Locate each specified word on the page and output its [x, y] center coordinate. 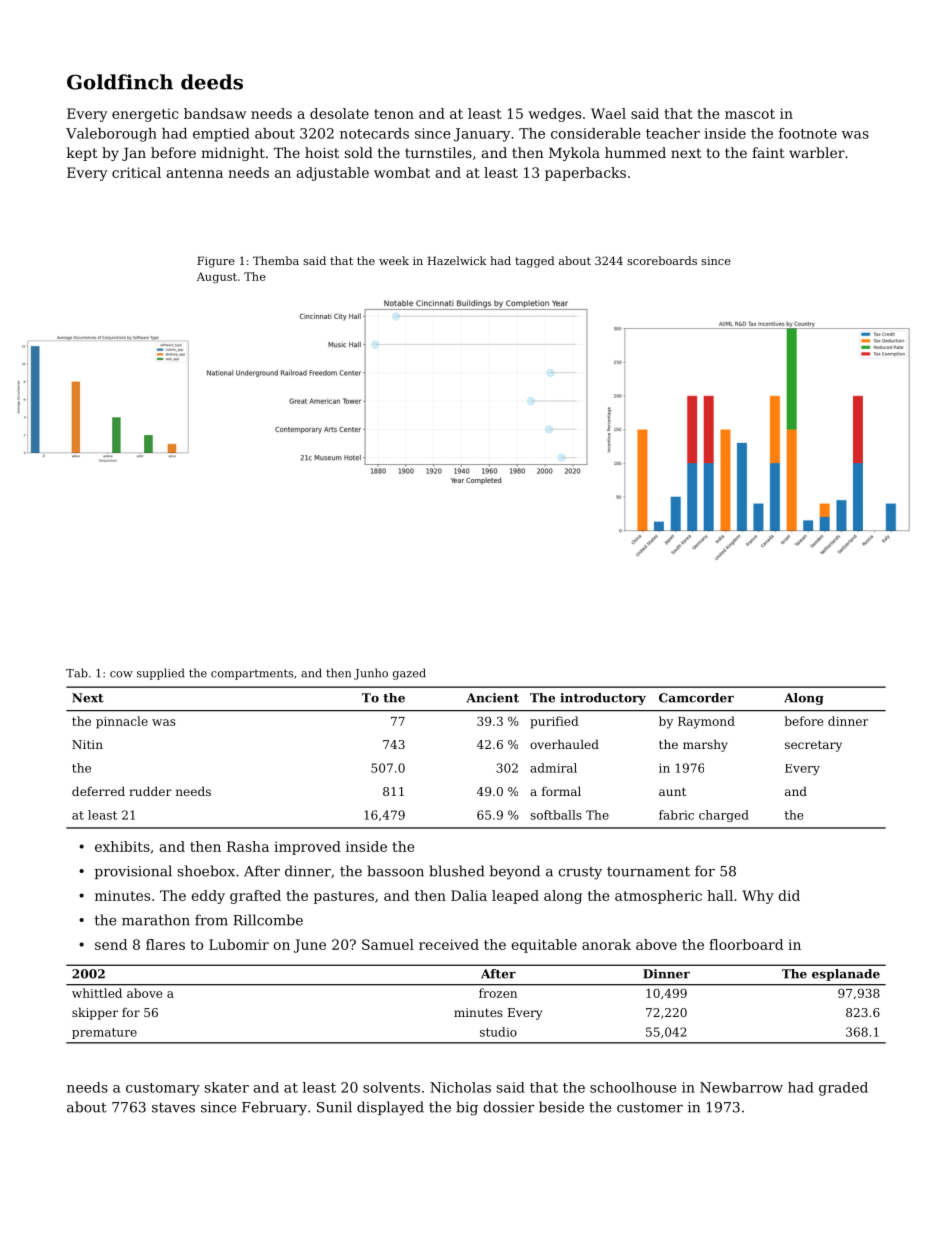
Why [758, 897]
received [449, 944]
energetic [145, 115]
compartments [252, 674]
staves [173, 1107]
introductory [603, 699]
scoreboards [662, 260]
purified [554, 722]
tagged [535, 262]
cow [121, 674]
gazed [409, 674]
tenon [394, 114]
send [111, 944]
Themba [276, 260]
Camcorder [696, 698]
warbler [817, 152]
